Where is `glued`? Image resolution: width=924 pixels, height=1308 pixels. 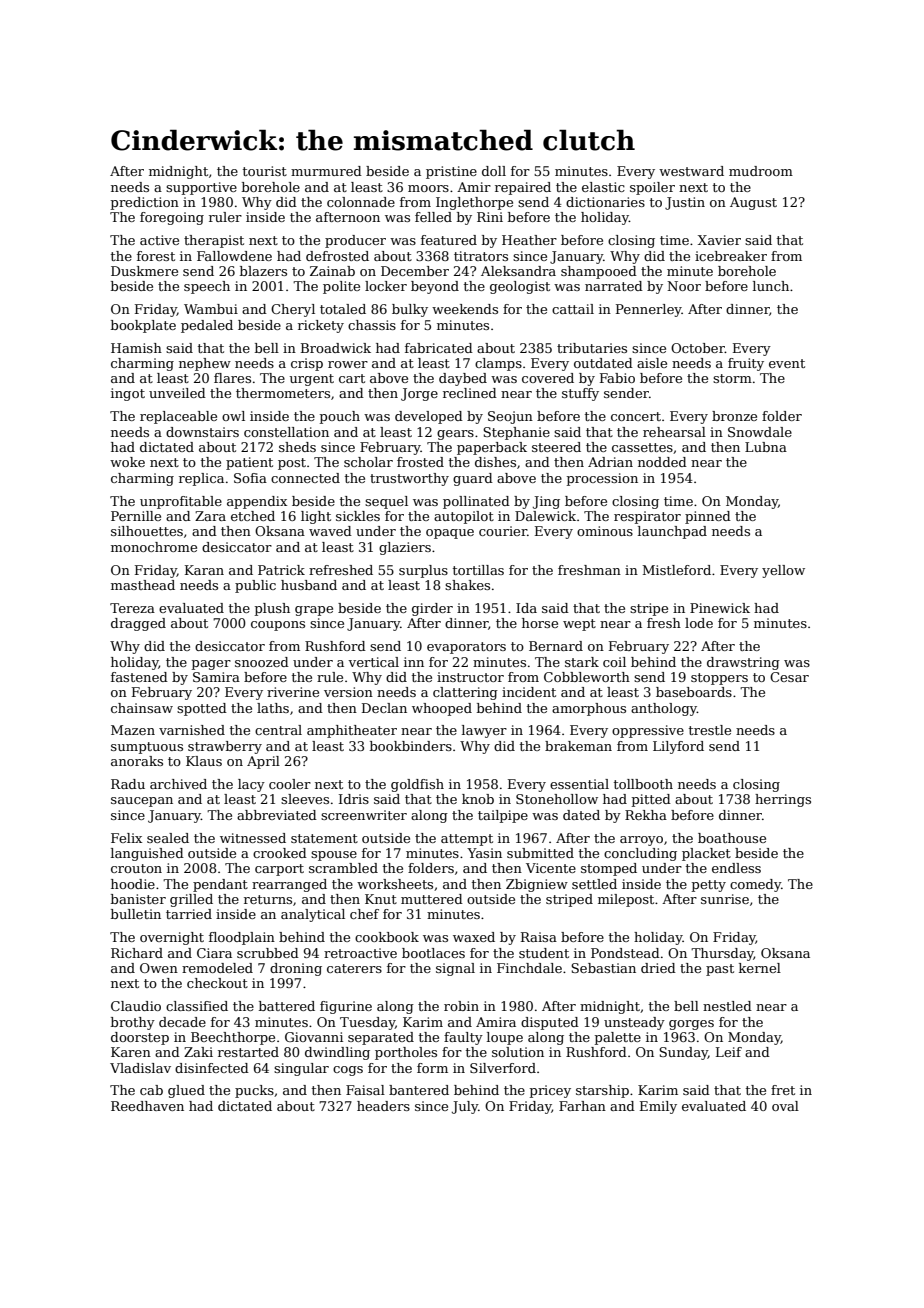
glued is located at coordinates (186, 1091).
